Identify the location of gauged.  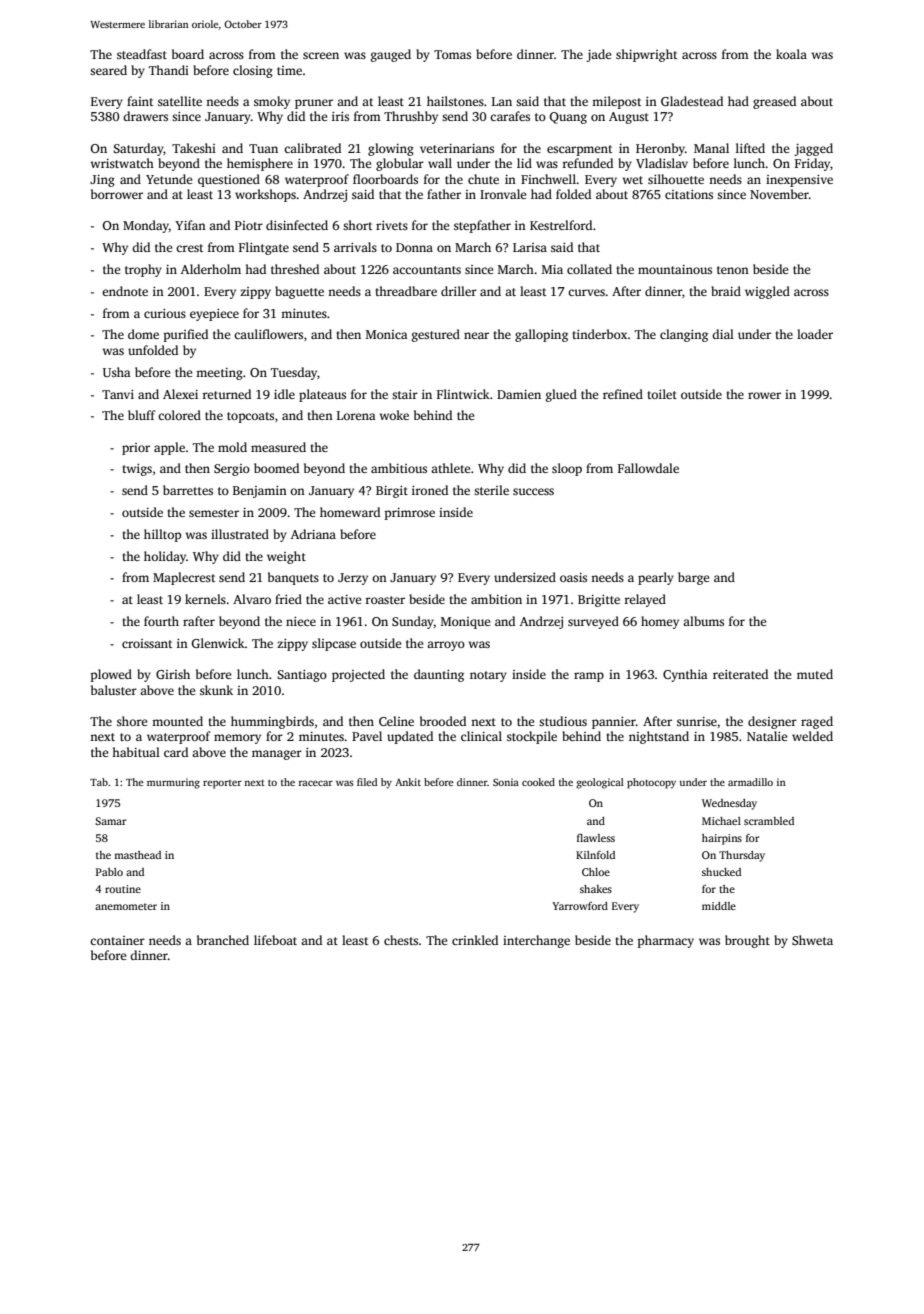
(391, 55).
